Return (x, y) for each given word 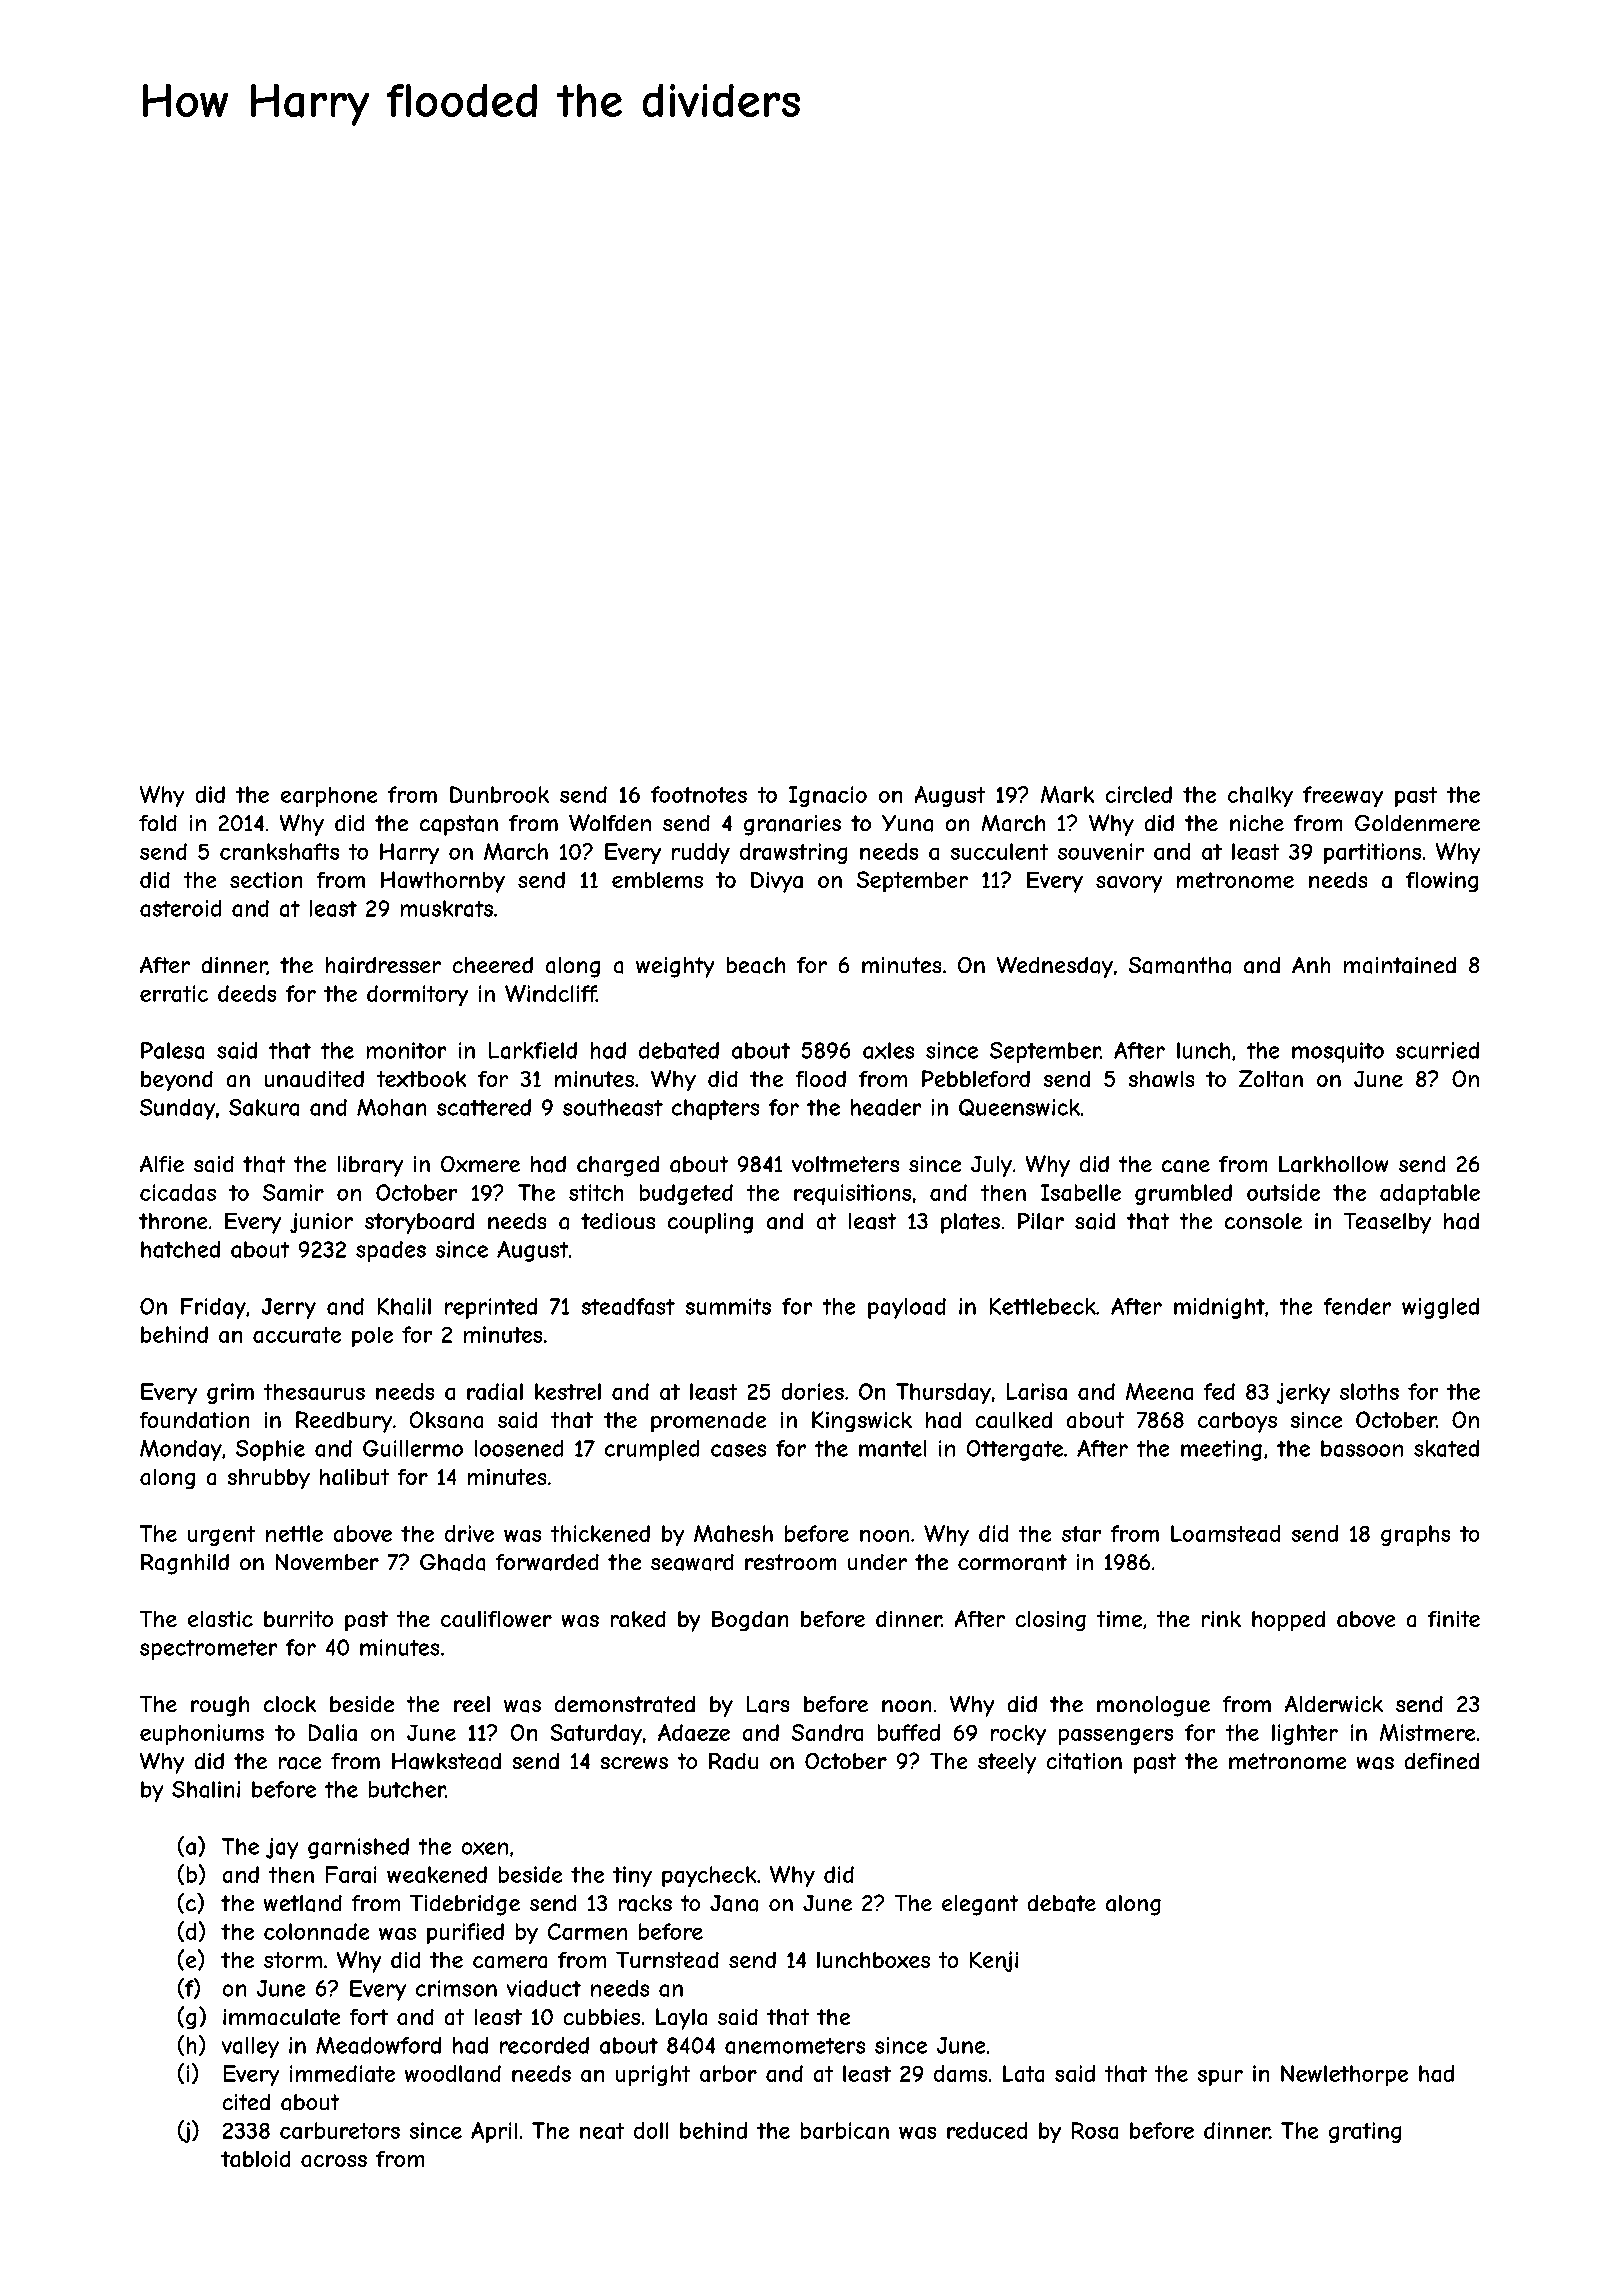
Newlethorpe (1344, 2075)
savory (1129, 884)
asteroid (180, 908)
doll (651, 2130)
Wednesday (1055, 967)
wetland (303, 1903)
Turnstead (667, 1960)
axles (888, 1050)
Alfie (162, 1164)
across (334, 2161)
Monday (181, 1450)
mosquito (1338, 1052)
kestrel (568, 1391)
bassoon (1362, 1448)
